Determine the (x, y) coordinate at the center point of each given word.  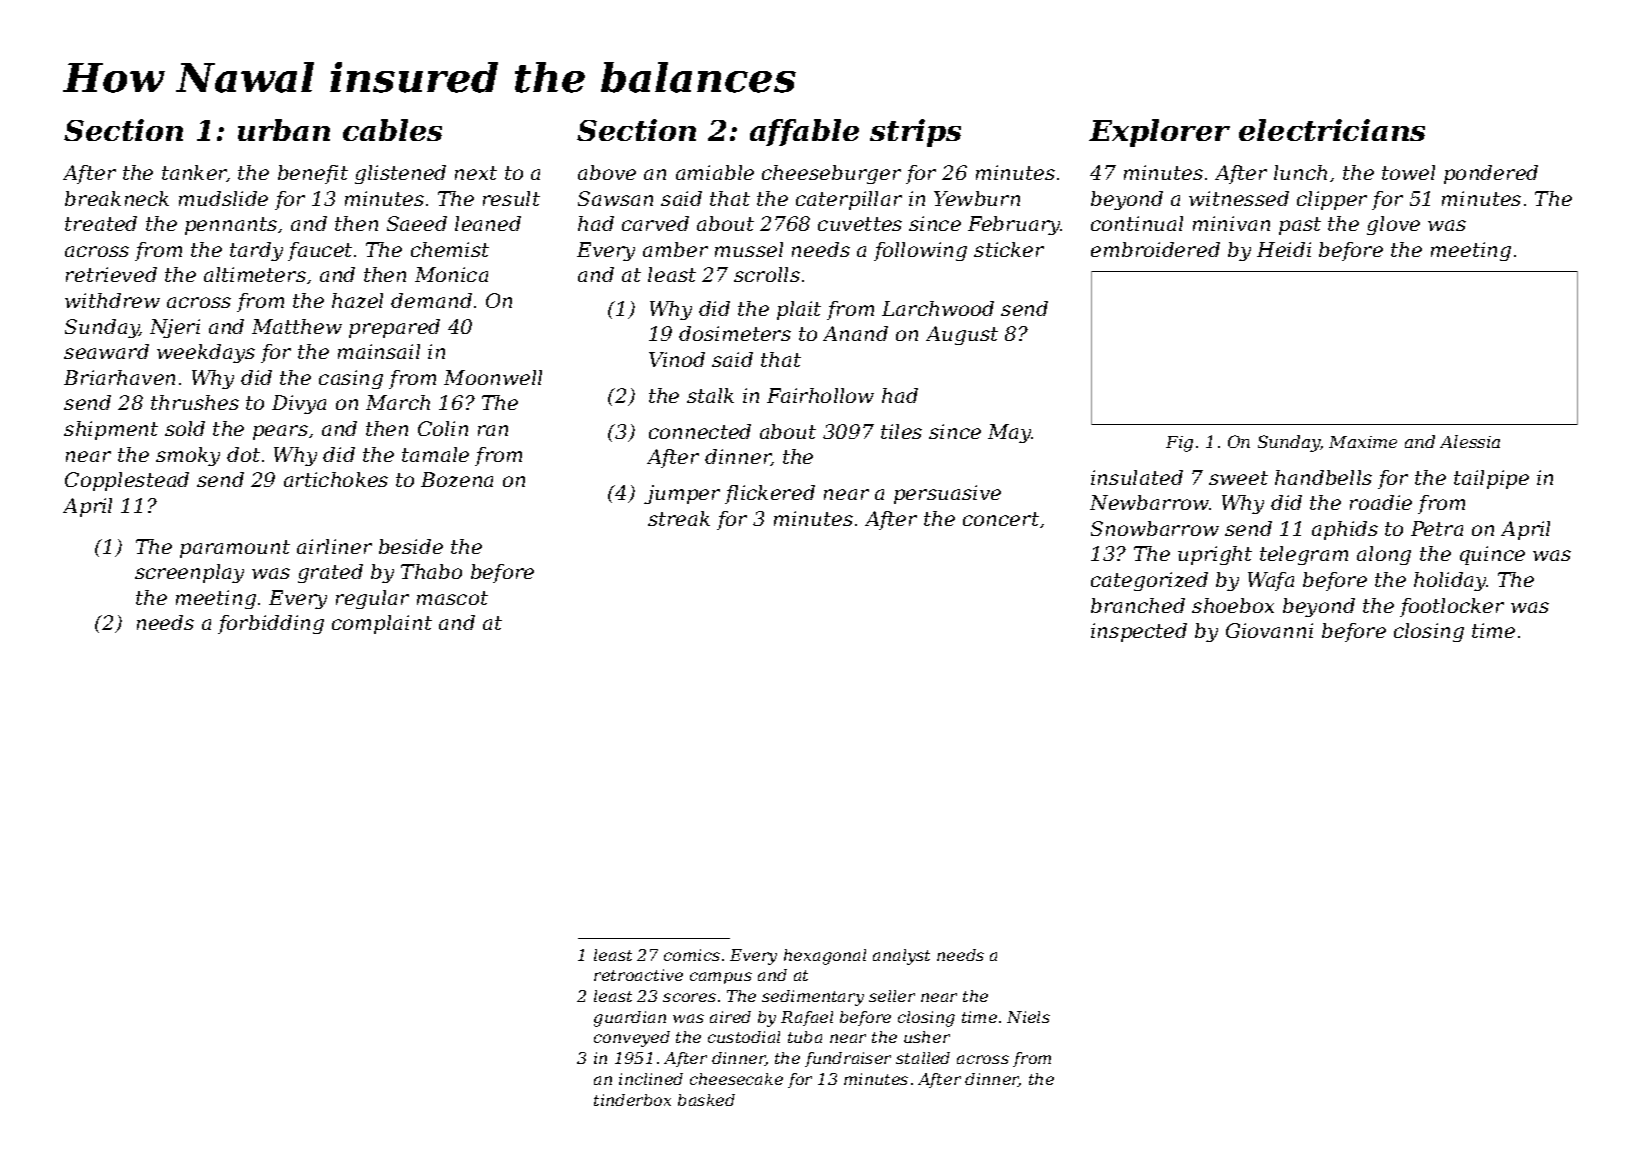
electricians (1332, 130)
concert (1001, 519)
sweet (1238, 478)
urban (284, 130)
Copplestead (127, 481)
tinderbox (632, 1100)
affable (804, 132)
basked (706, 1100)
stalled (923, 1058)
